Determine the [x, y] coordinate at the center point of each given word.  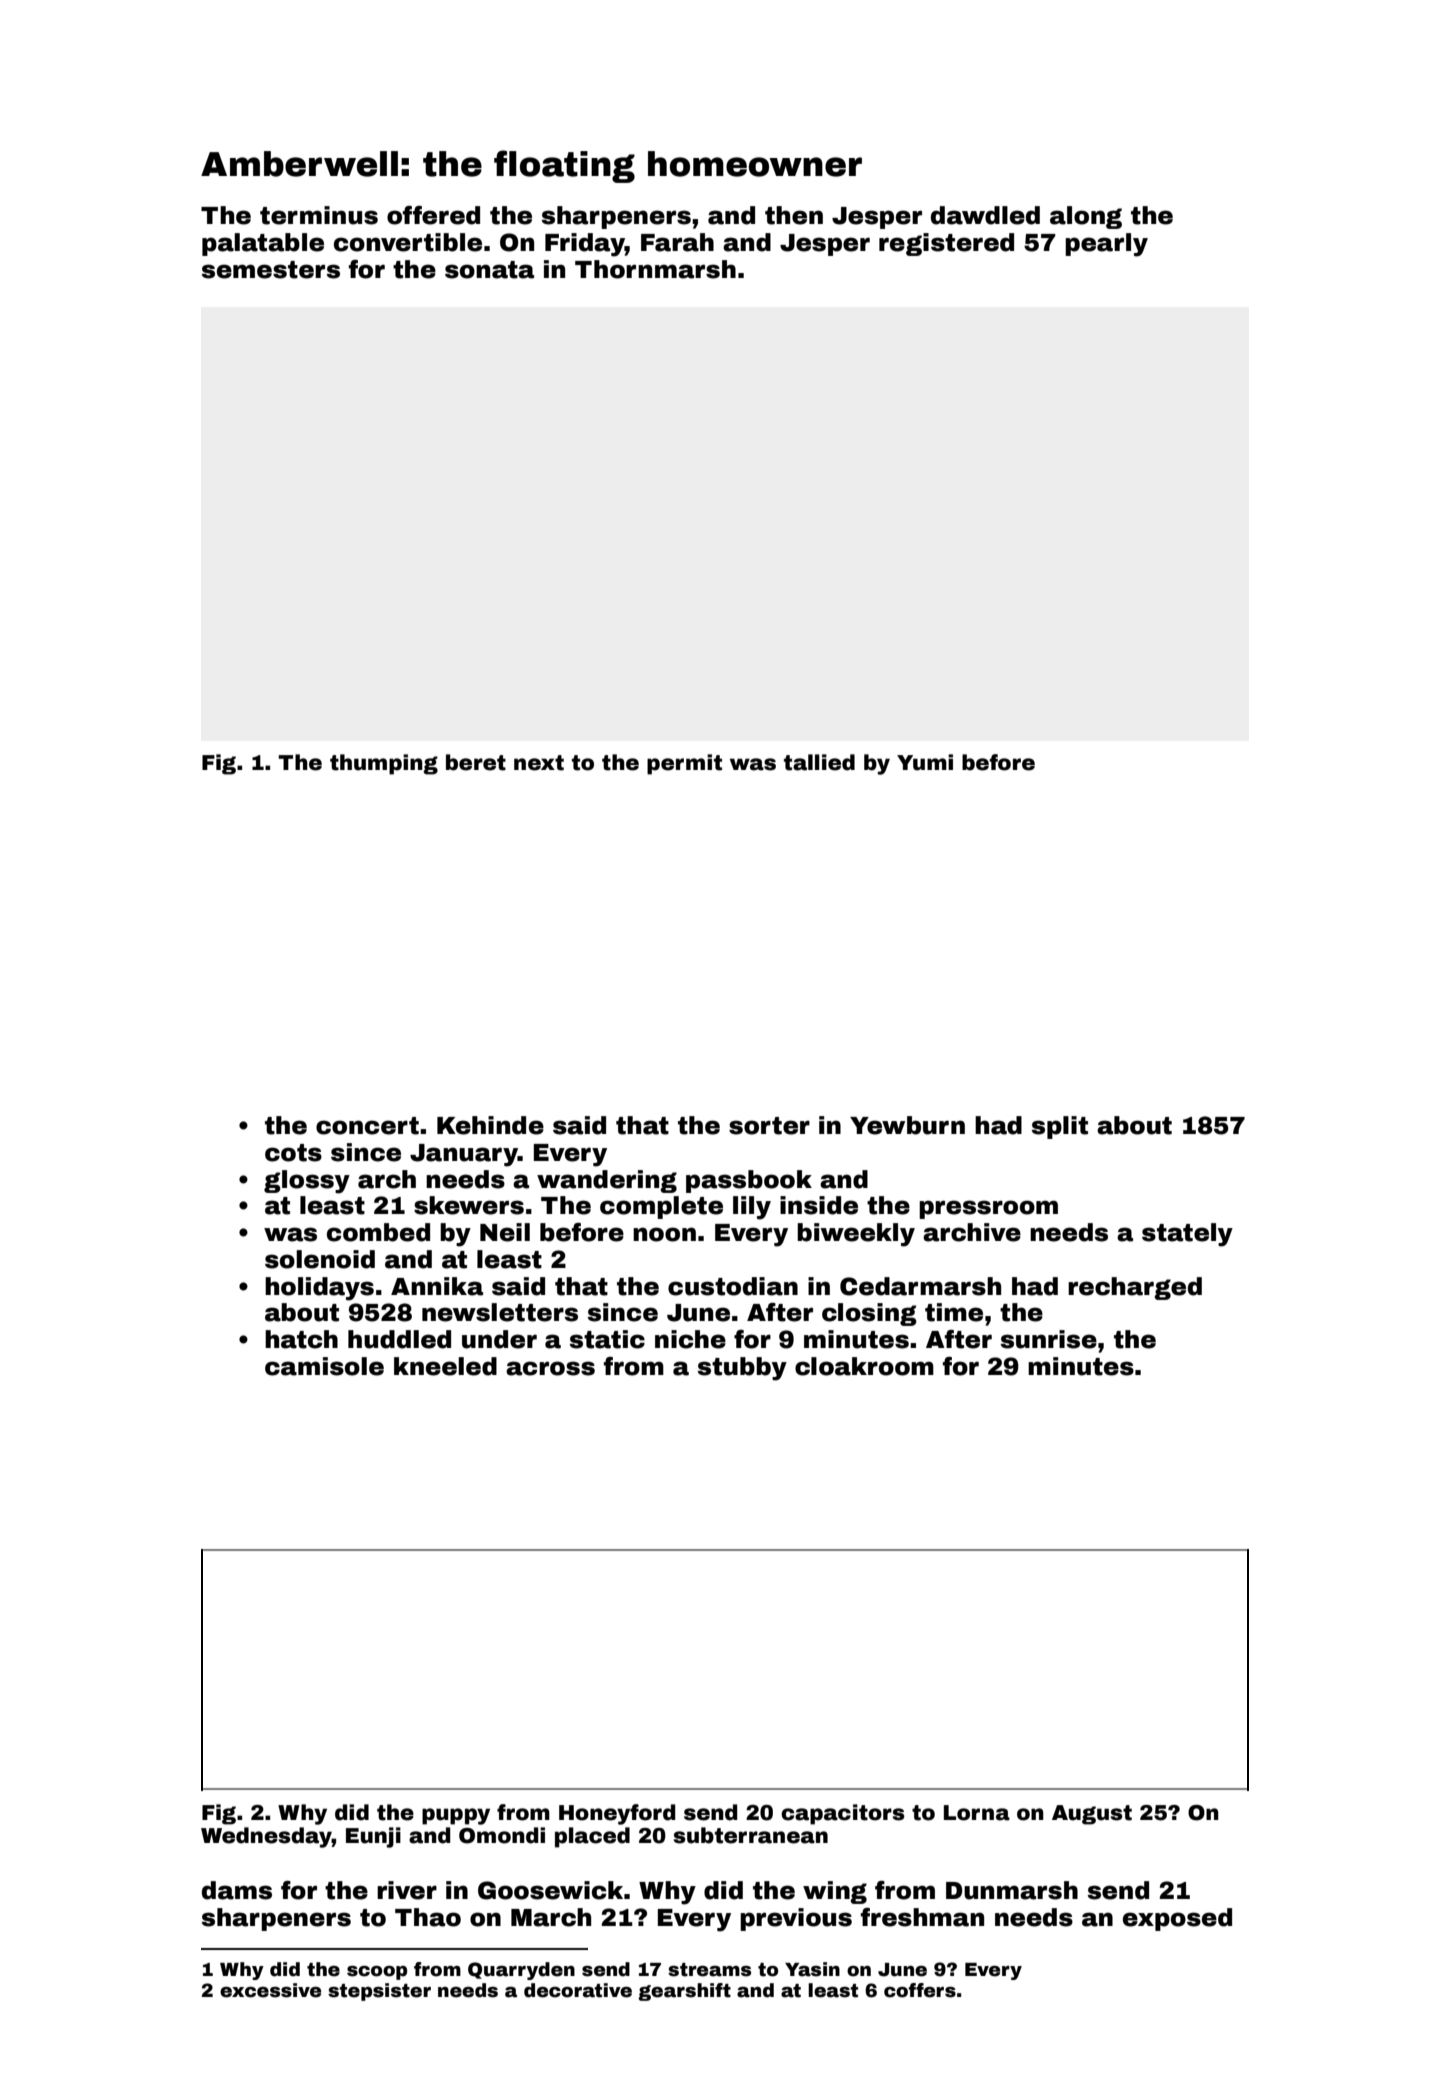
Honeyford [617, 1814]
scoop [377, 1973]
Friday [585, 245]
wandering [607, 1181]
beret [476, 762]
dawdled [985, 215]
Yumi [925, 762]
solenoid [320, 1259]
